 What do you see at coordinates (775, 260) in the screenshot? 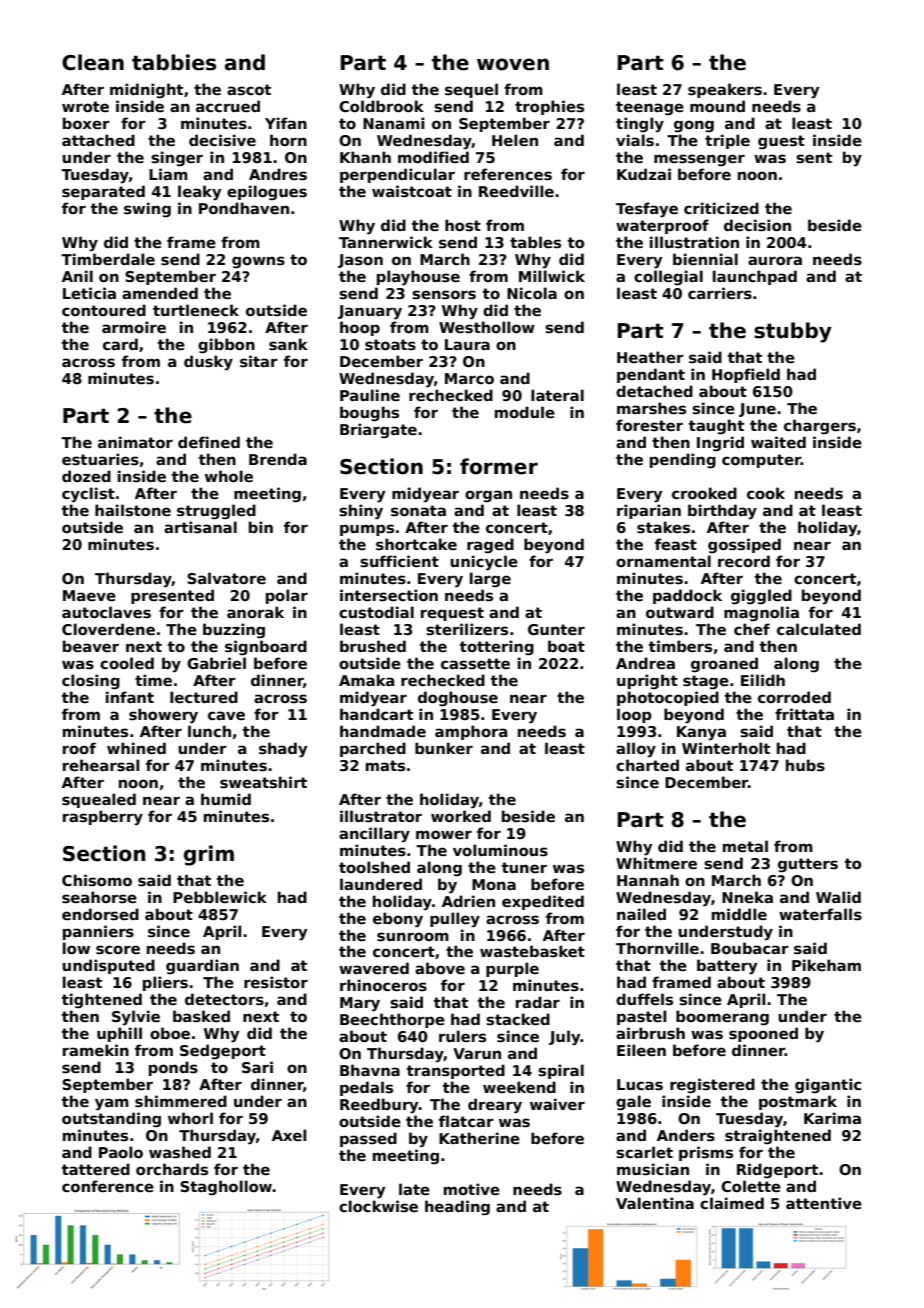
I see `aurora` at bounding box center [775, 260].
